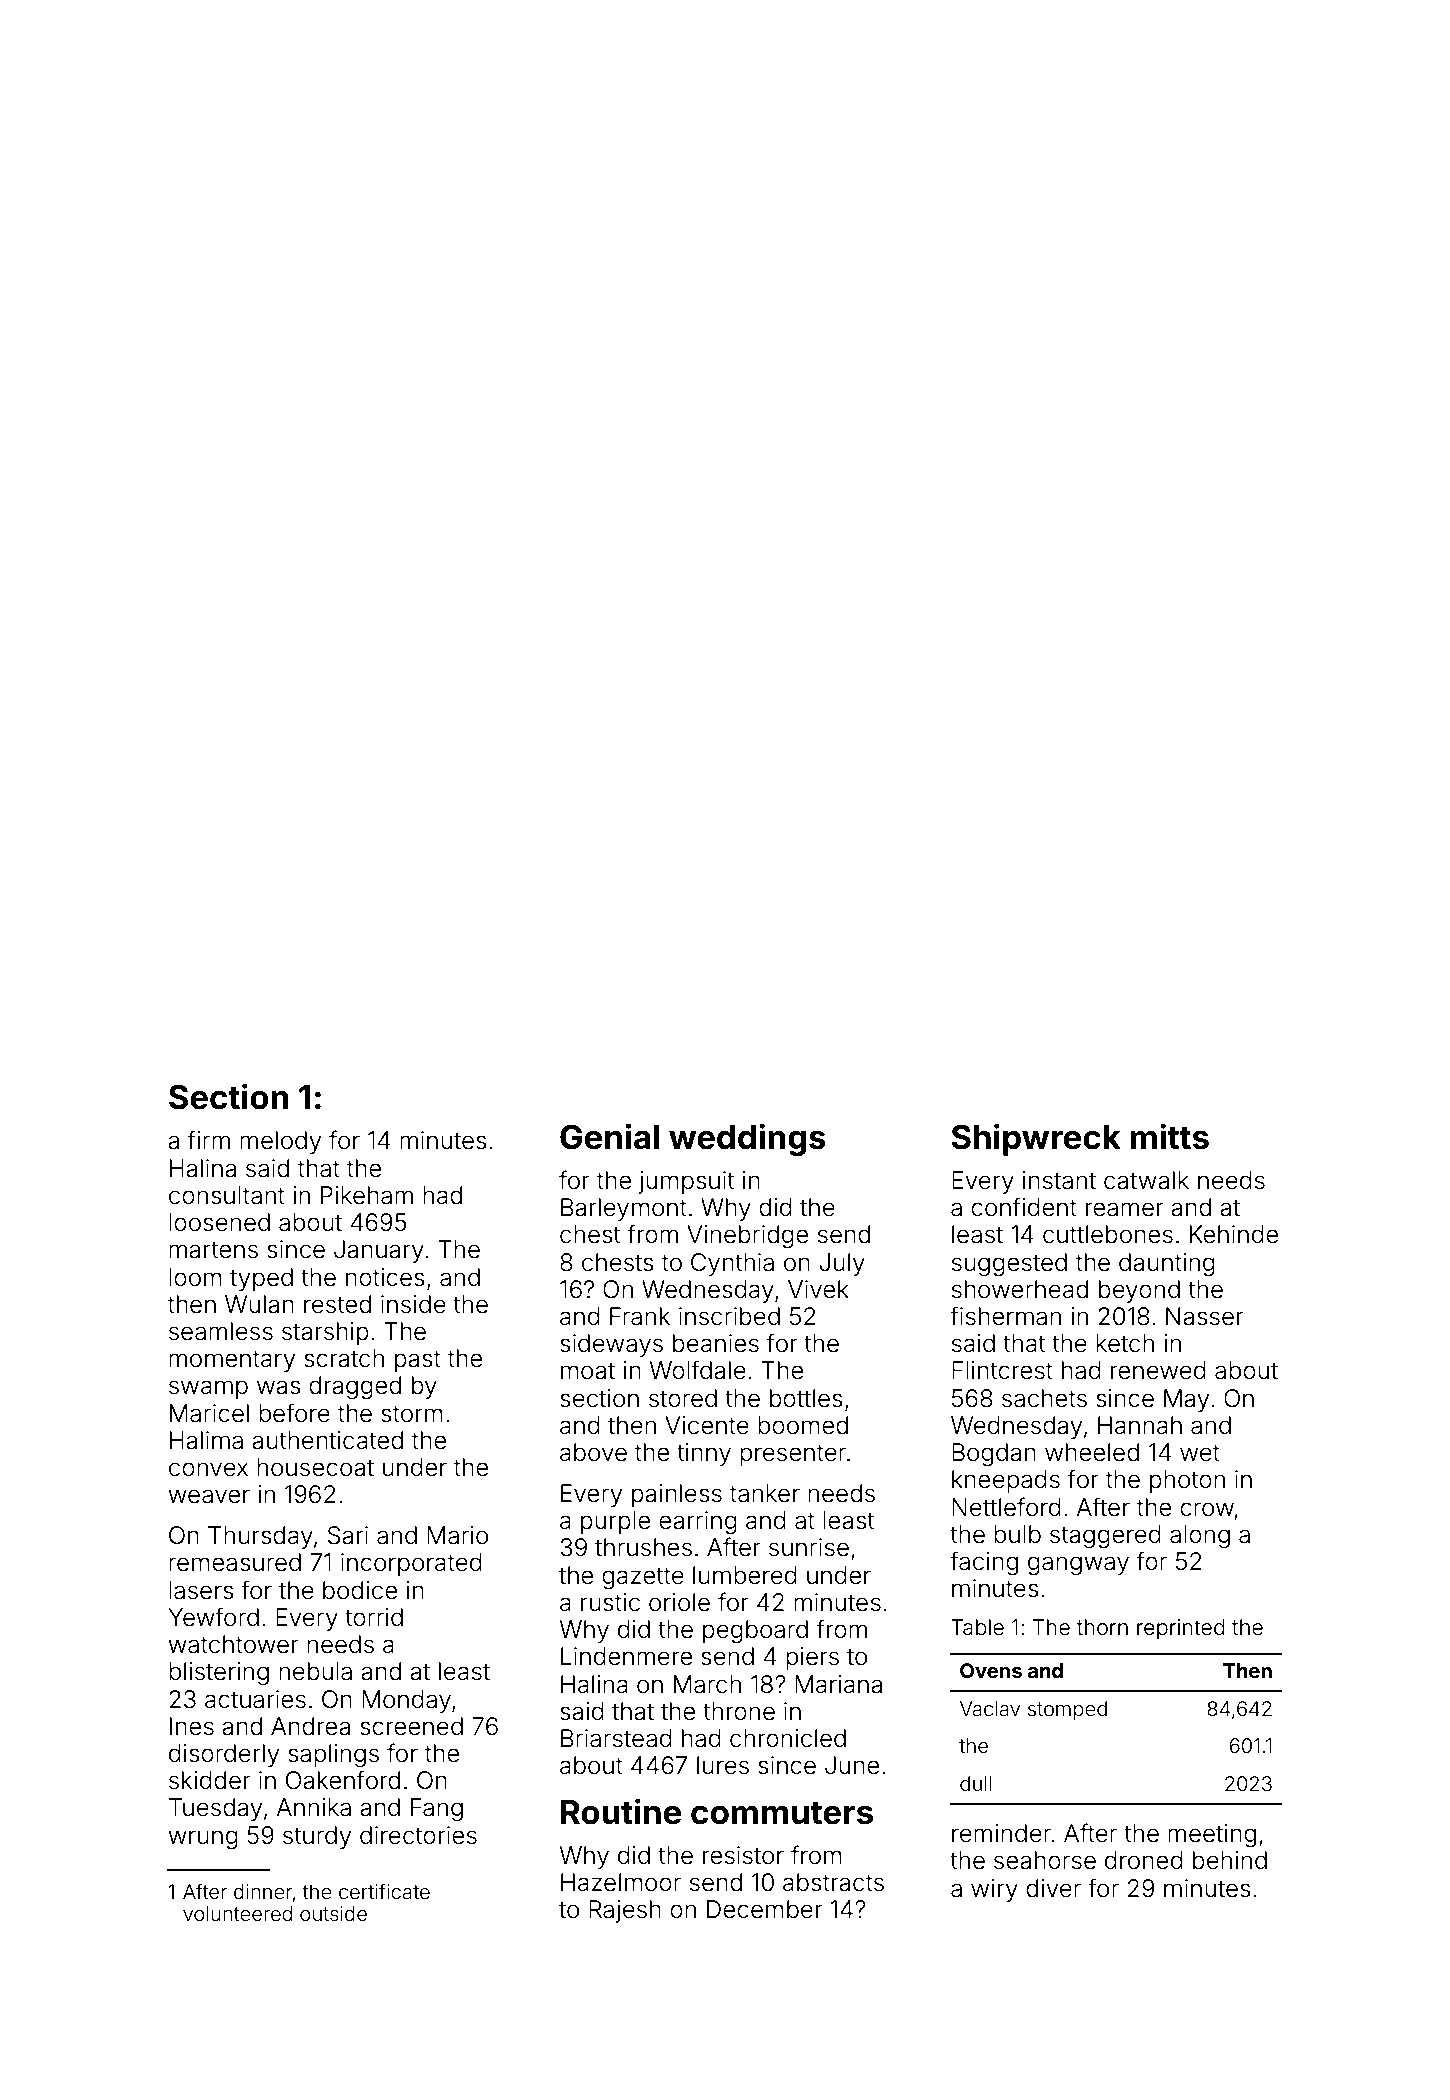 The width and height of the screenshot is (1450, 2100). Describe the element at coordinates (1024, 1207) in the screenshot. I see `confident` at that location.
